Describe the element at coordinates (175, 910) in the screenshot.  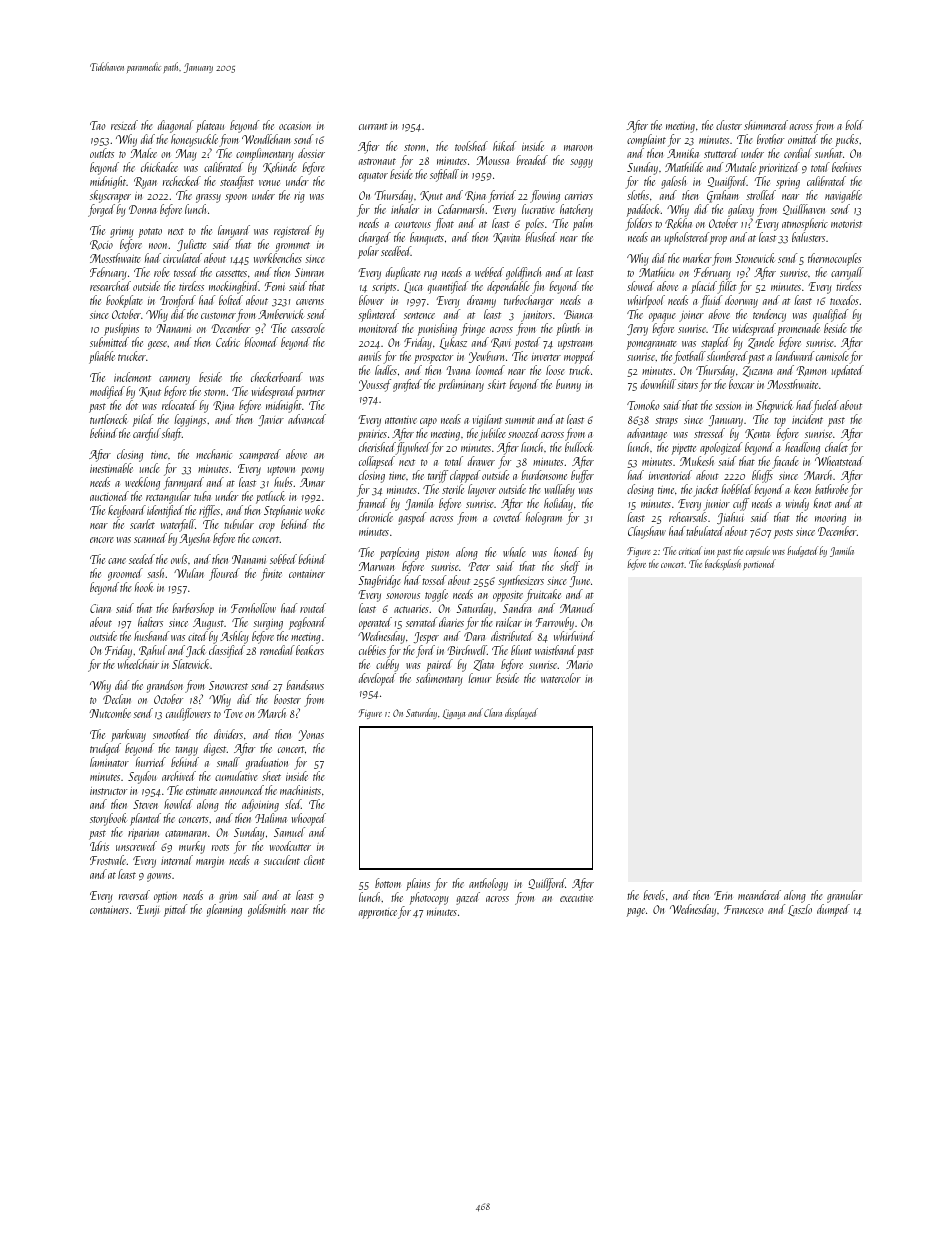
I see `pitted` at that location.
